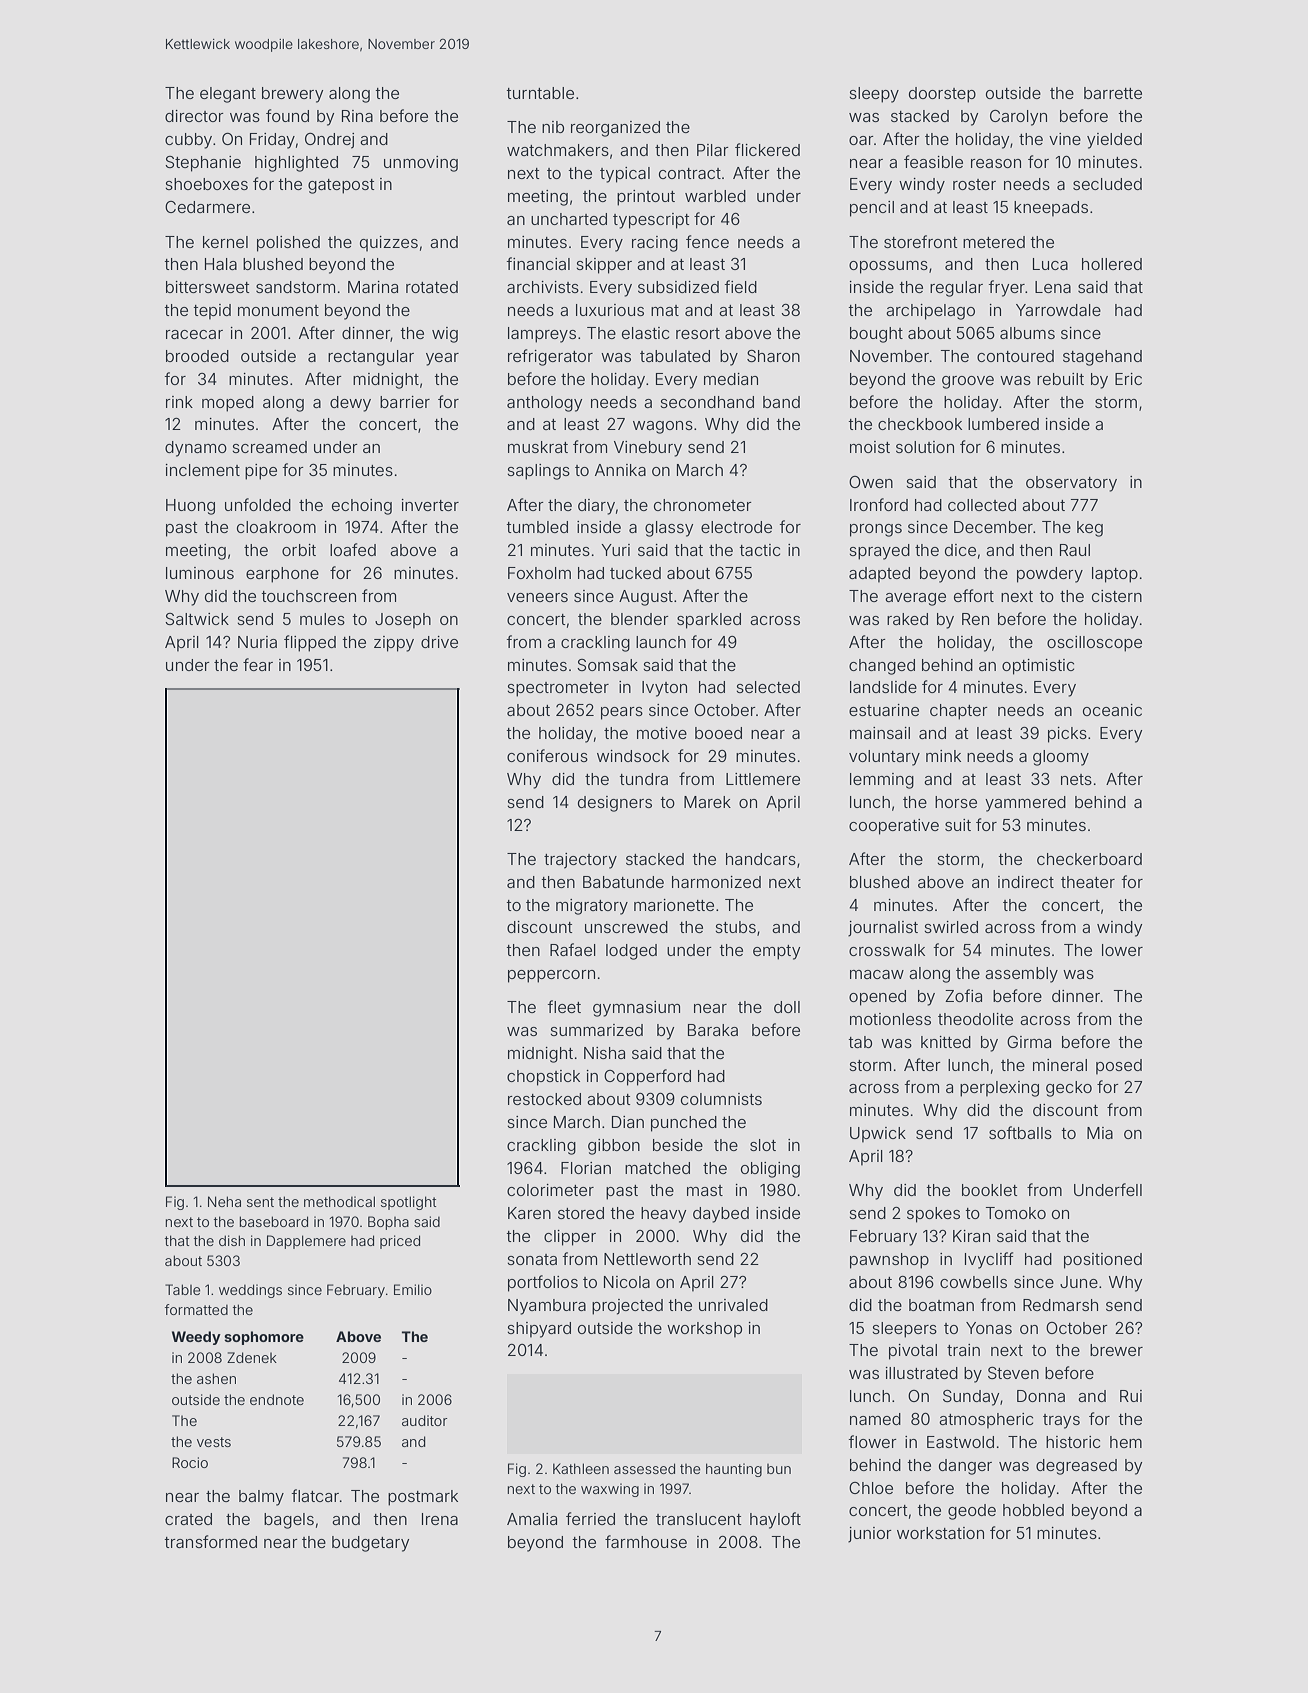 This screenshot has width=1308, height=1693. Describe the element at coordinates (225, 242) in the screenshot. I see `kernel` at that location.
